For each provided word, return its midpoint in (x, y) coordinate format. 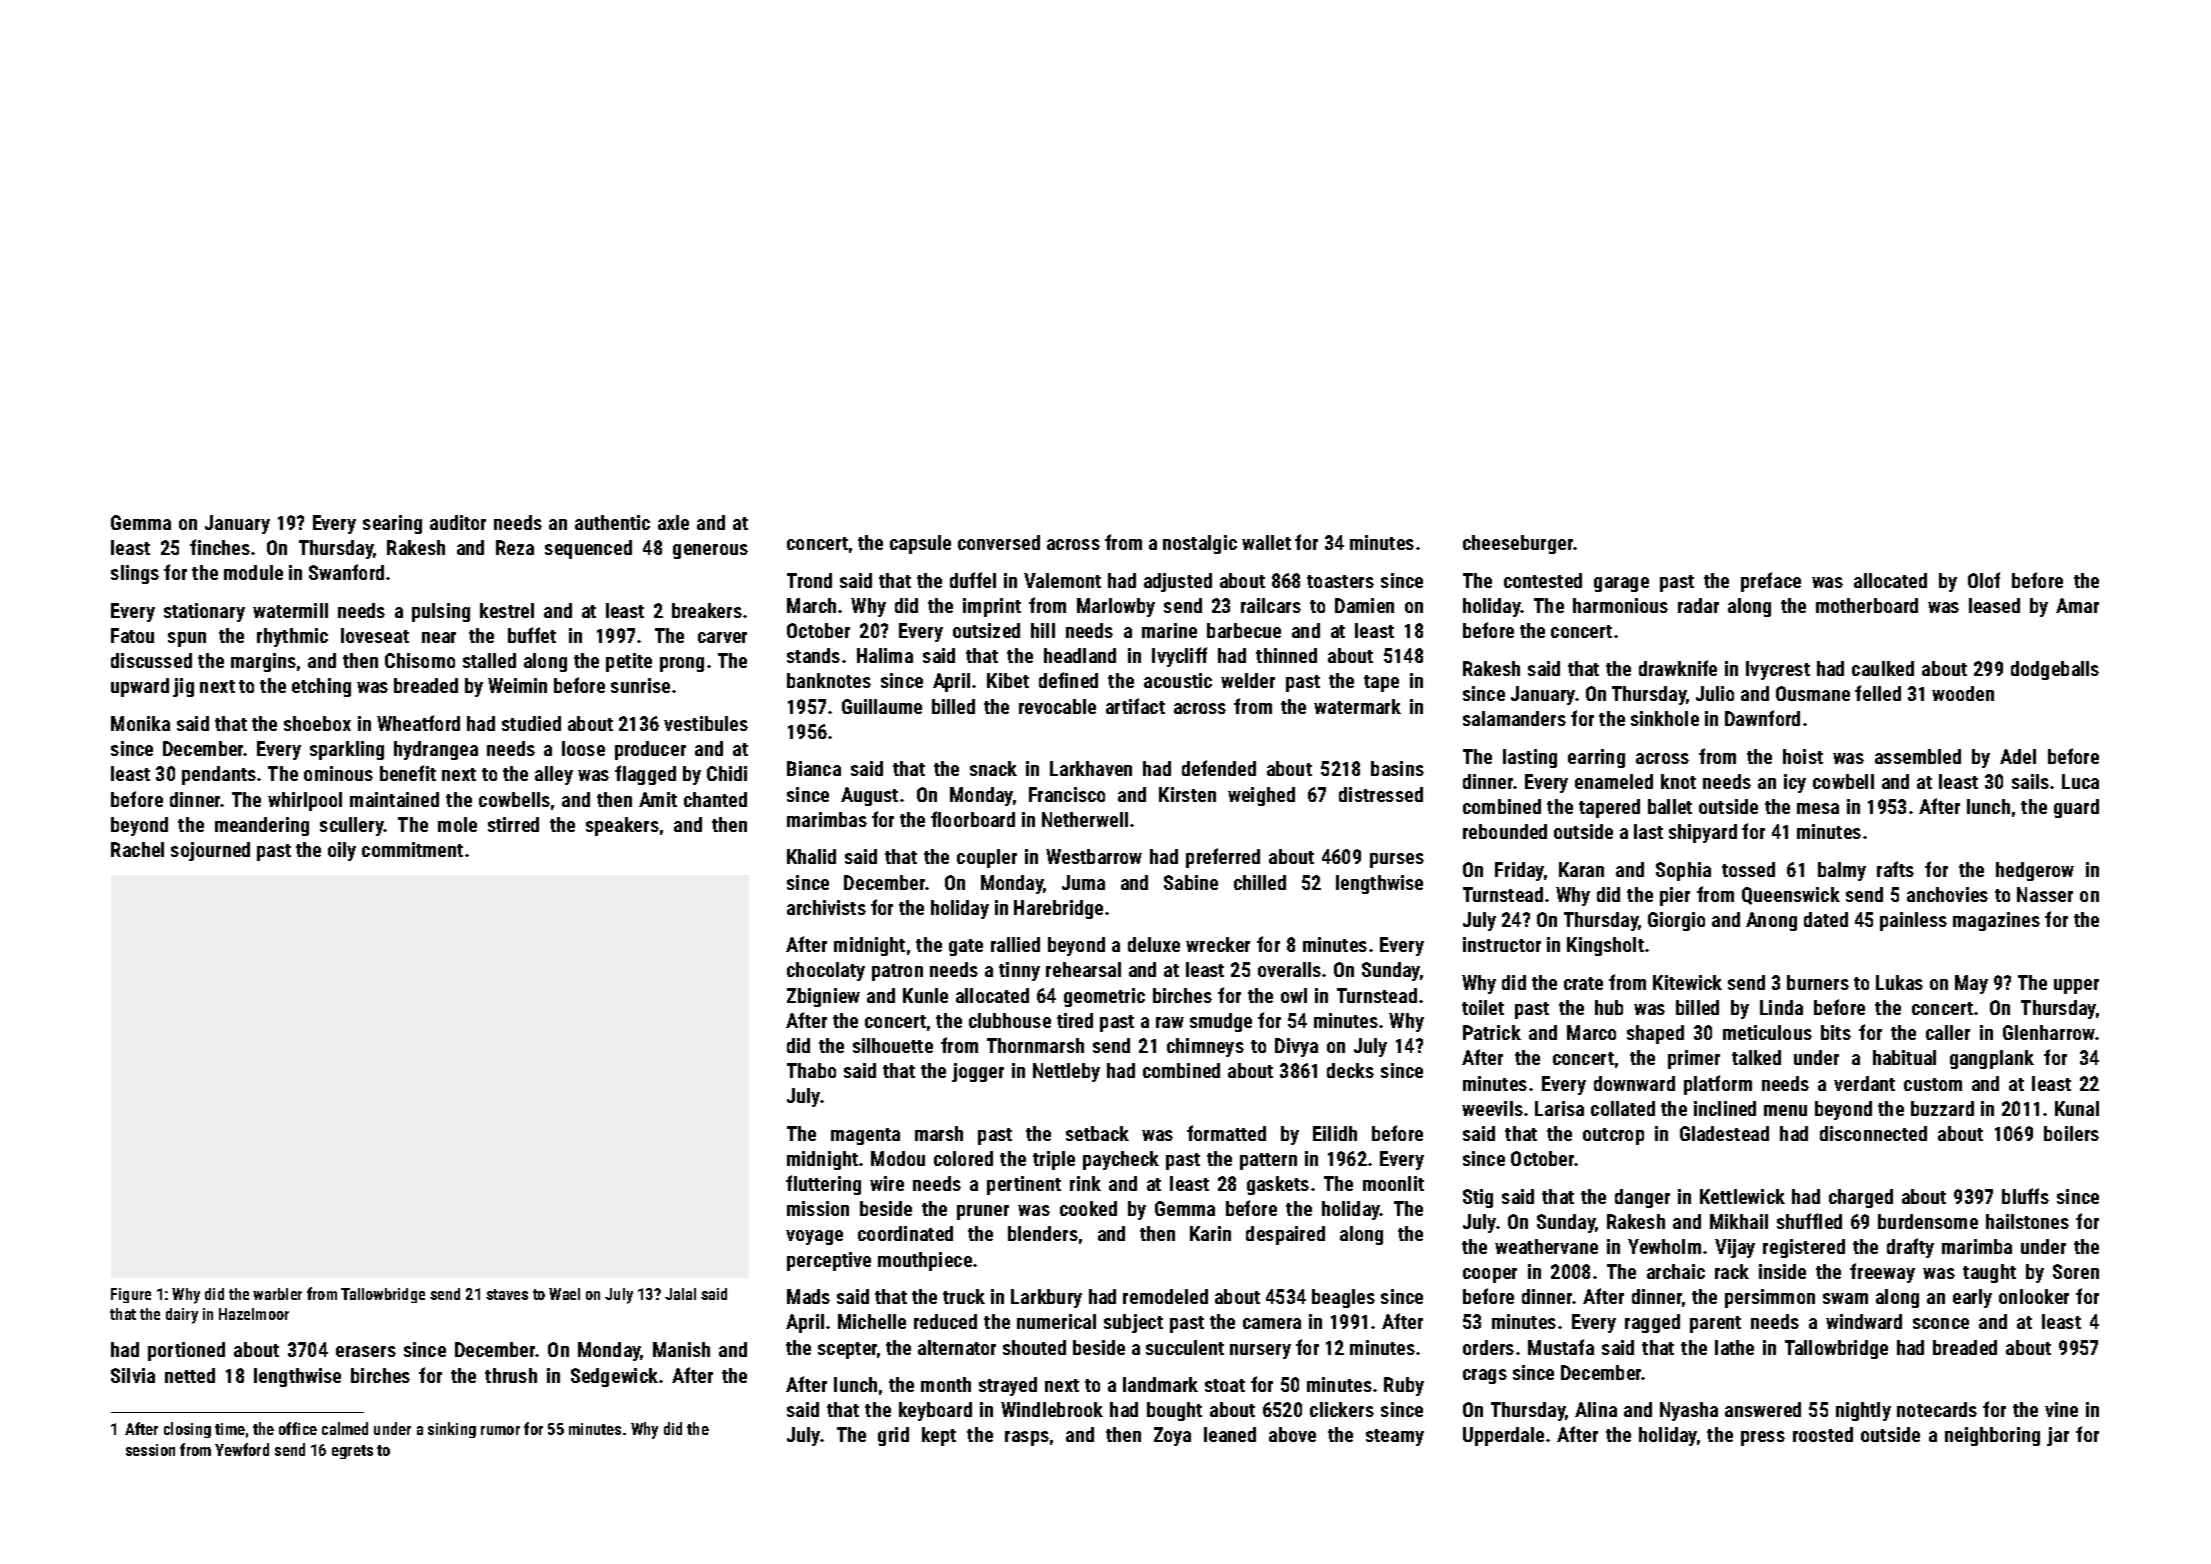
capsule (920, 544)
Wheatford (418, 723)
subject (1133, 1323)
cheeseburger (1518, 544)
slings (135, 574)
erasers (366, 1351)
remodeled (1165, 1296)
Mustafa (1561, 1347)
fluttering (823, 1185)
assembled (1918, 756)
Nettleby (1066, 1072)
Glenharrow (2049, 1032)
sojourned (210, 851)
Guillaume (882, 706)
